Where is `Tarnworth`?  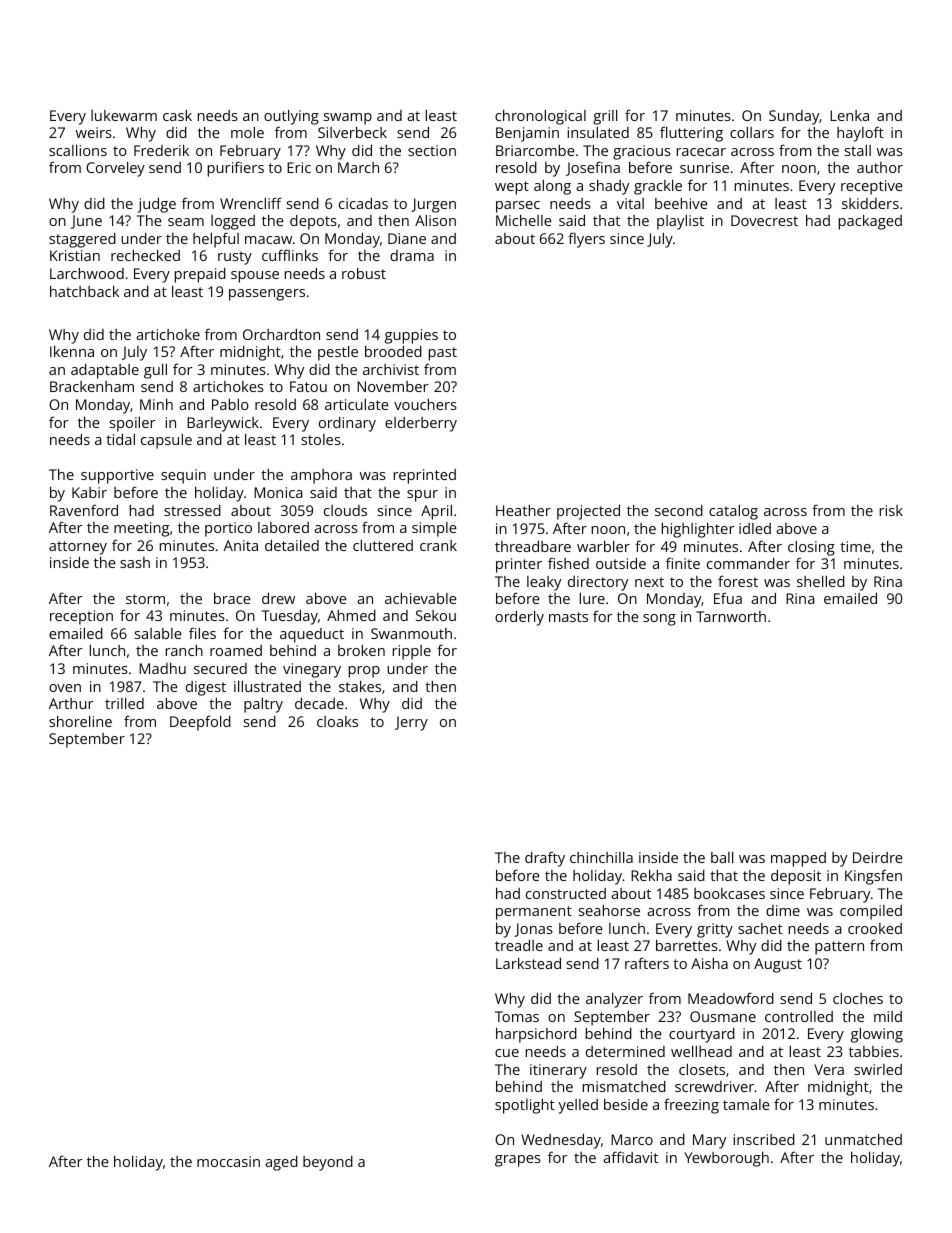
Tarnworth is located at coordinates (731, 616).
